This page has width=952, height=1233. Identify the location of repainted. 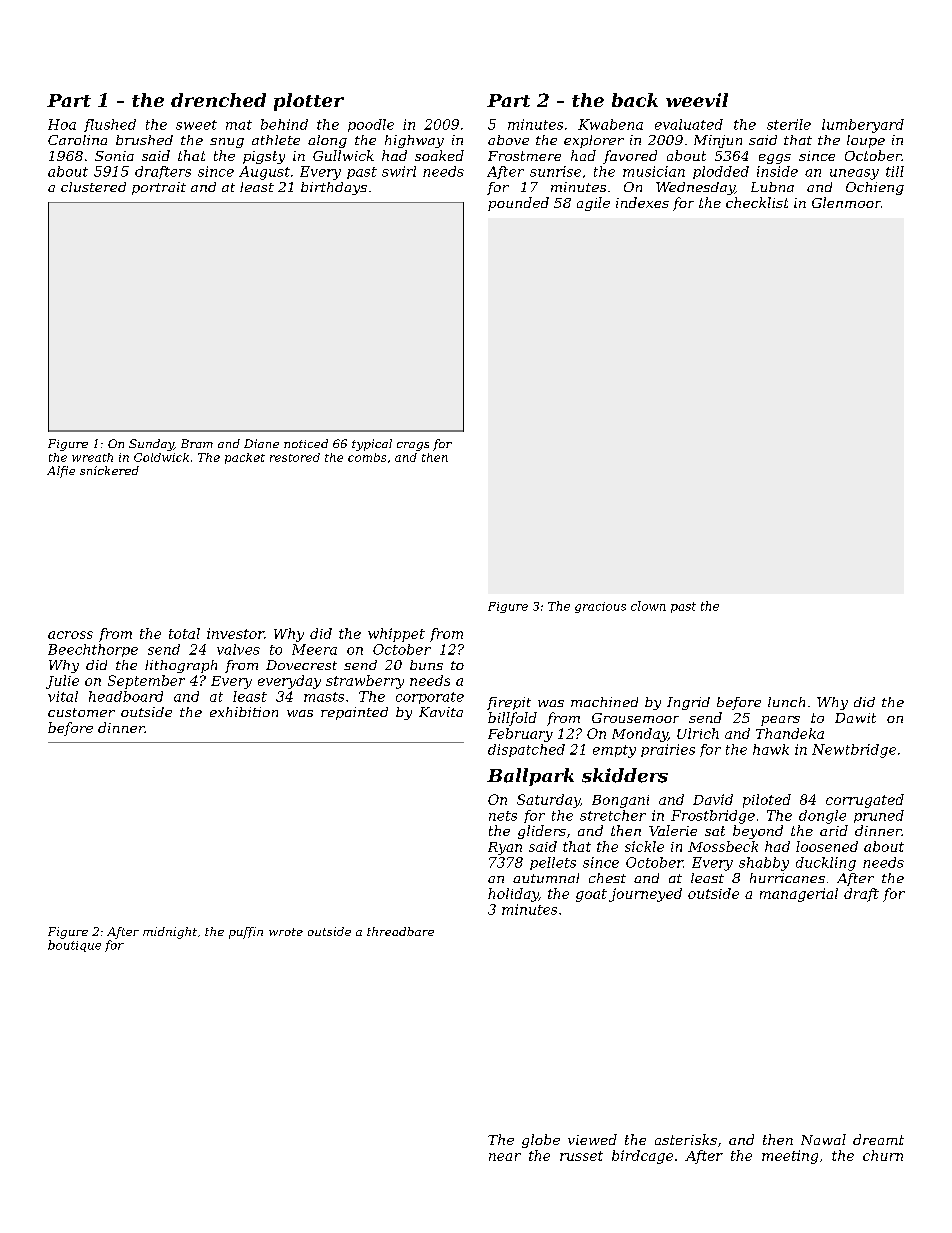
(354, 713).
